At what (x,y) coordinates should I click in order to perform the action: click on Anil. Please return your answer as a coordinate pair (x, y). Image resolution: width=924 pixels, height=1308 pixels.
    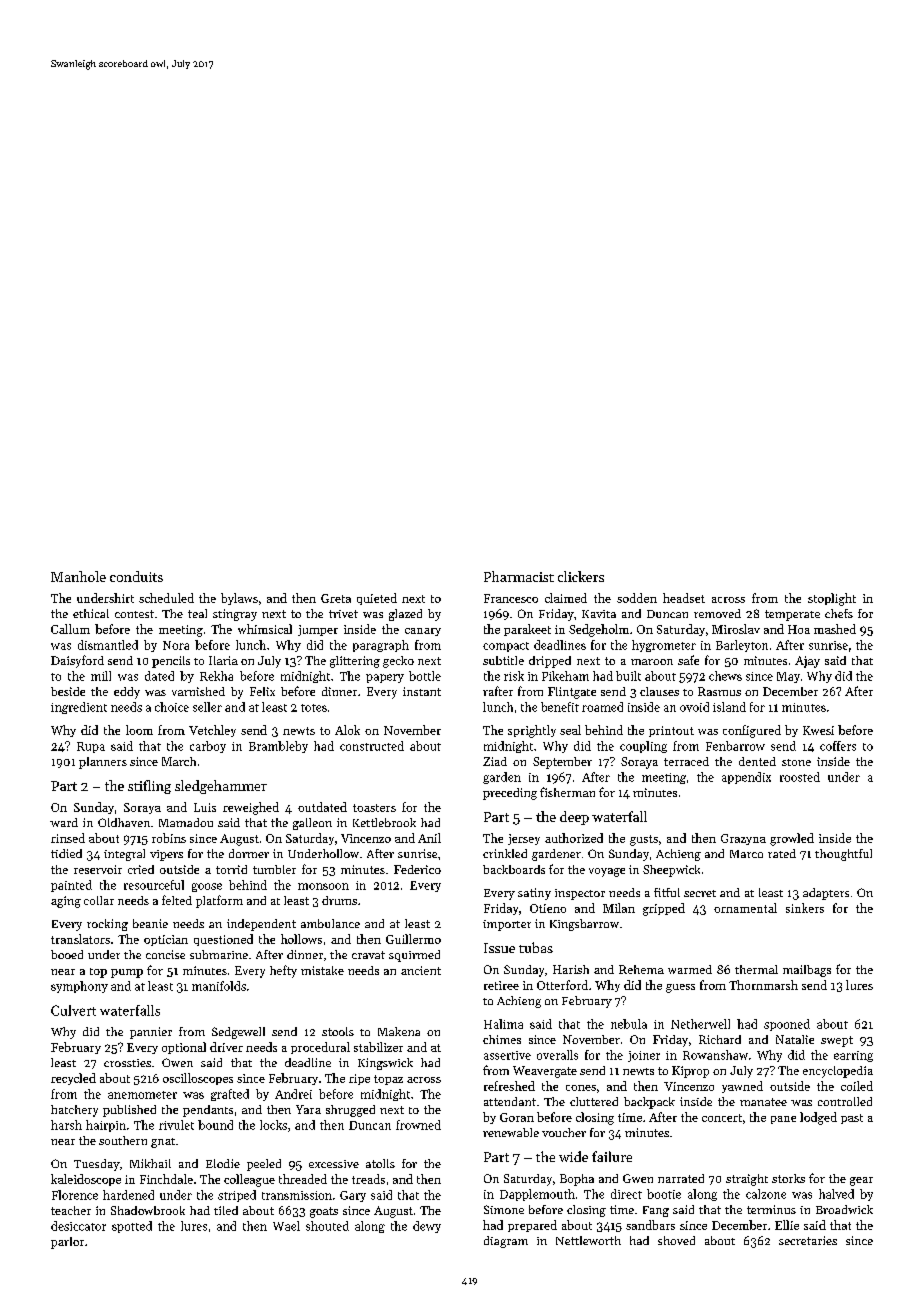
    Looking at the image, I should click on (429, 838).
